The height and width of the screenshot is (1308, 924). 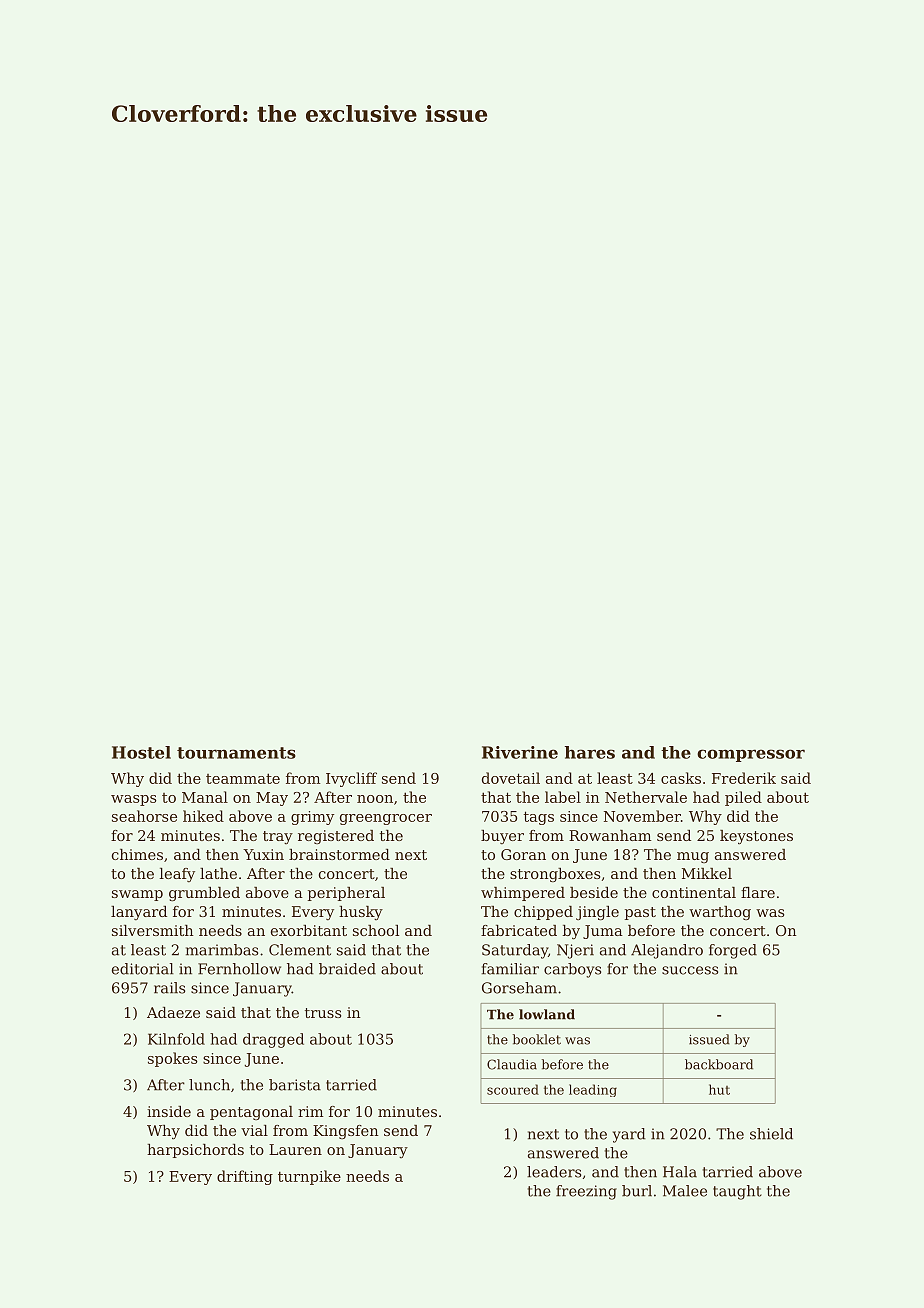 I want to click on hares, so click(x=590, y=752).
